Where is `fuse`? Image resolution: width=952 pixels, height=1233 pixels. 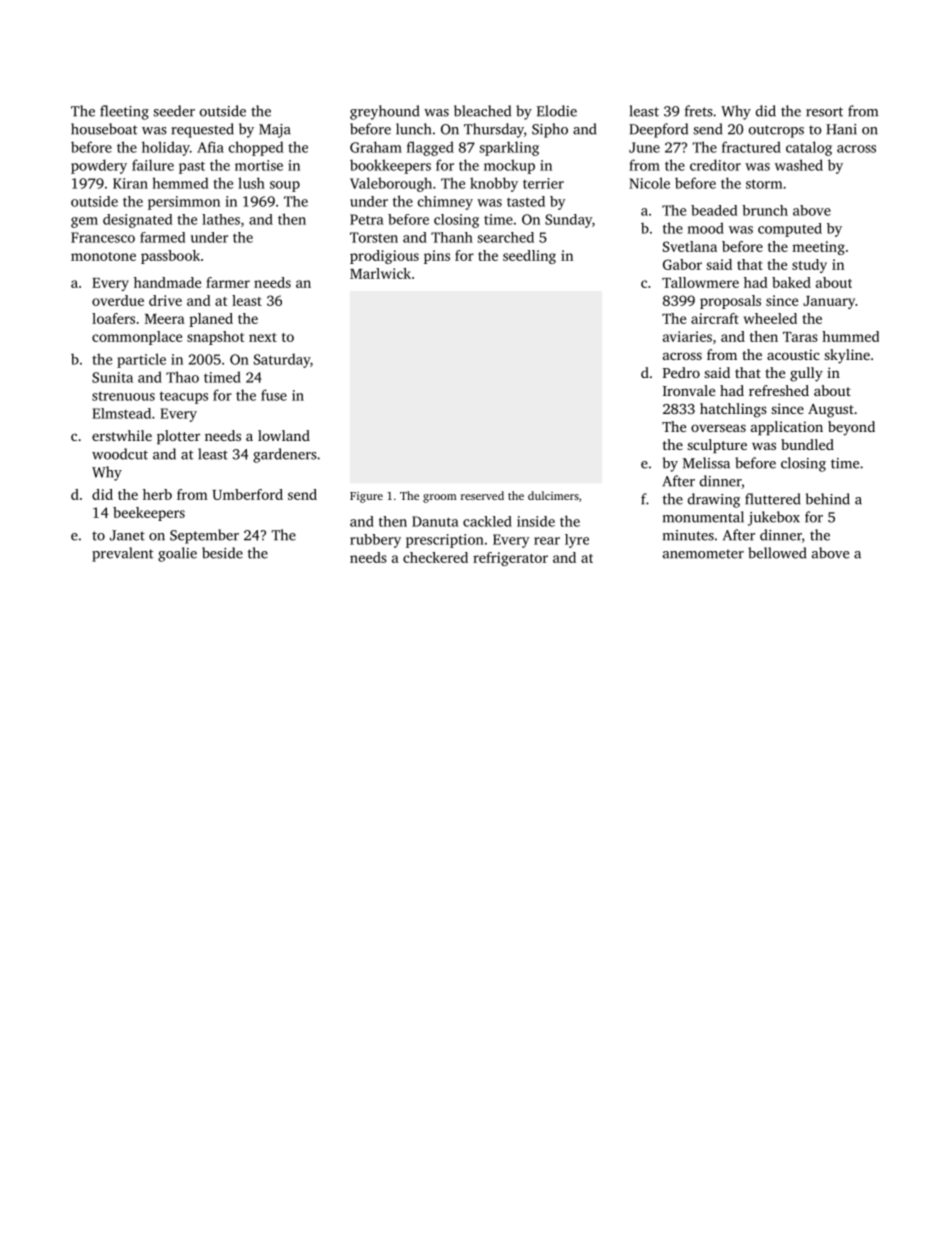 fuse is located at coordinates (274, 395).
